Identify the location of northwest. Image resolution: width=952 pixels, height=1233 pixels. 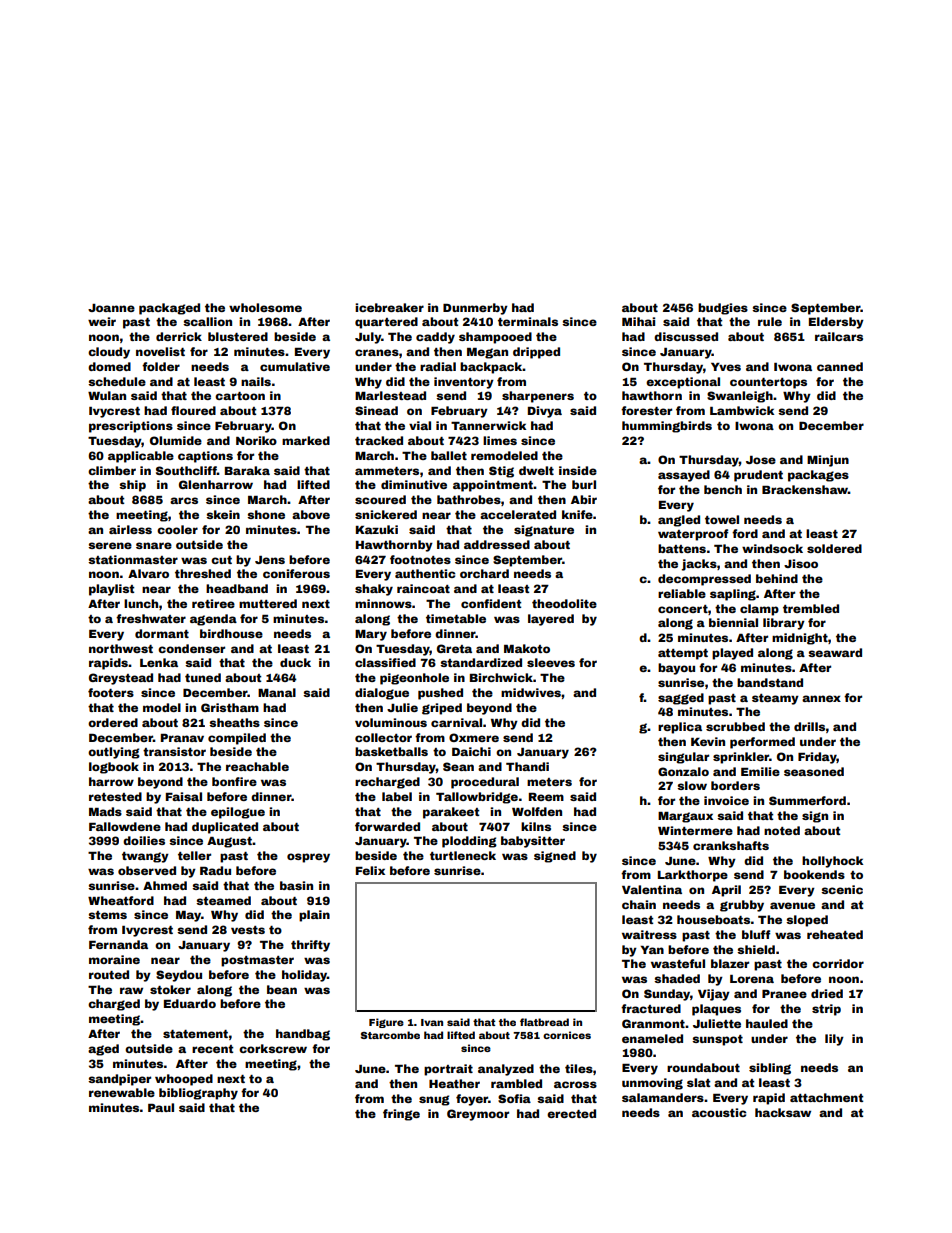
(121, 648).
